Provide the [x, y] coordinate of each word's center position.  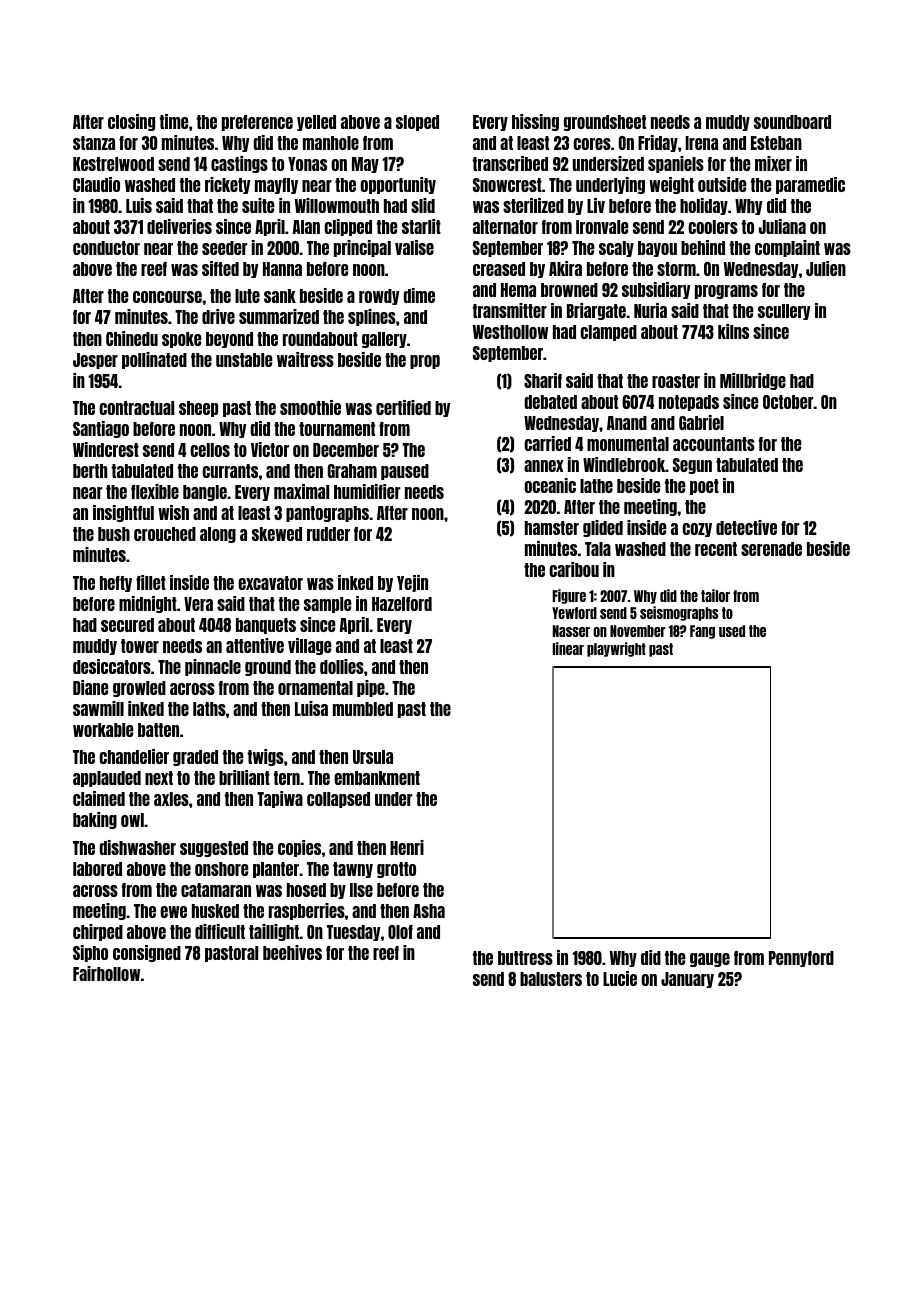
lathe [596, 486]
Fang [702, 632]
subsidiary [656, 290]
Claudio [96, 184]
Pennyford [801, 959]
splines [372, 317]
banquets [266, 626]
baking [95, 820]
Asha [429, 911]
